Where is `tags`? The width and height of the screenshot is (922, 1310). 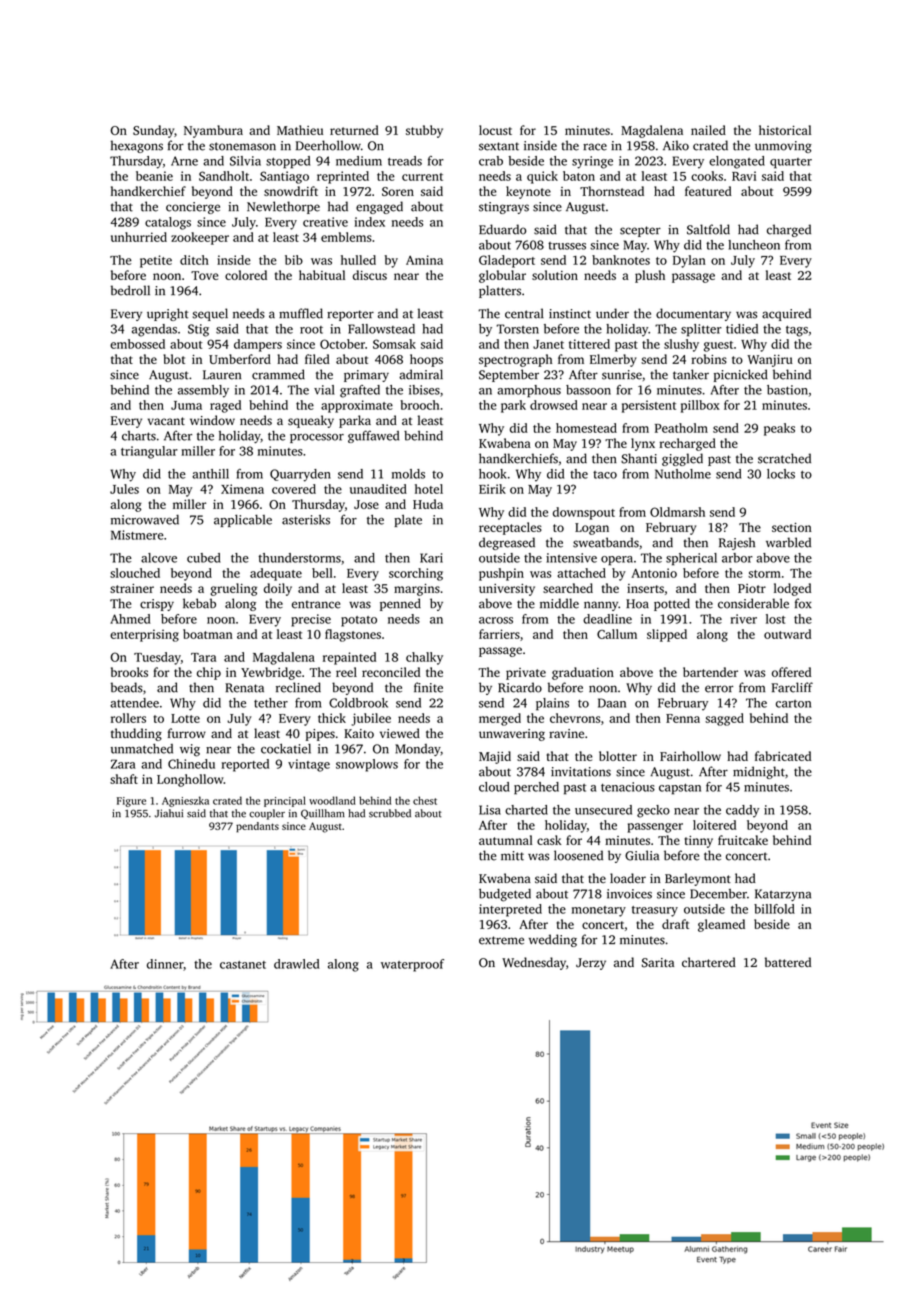 tags is located at coordinates (797, 331).
